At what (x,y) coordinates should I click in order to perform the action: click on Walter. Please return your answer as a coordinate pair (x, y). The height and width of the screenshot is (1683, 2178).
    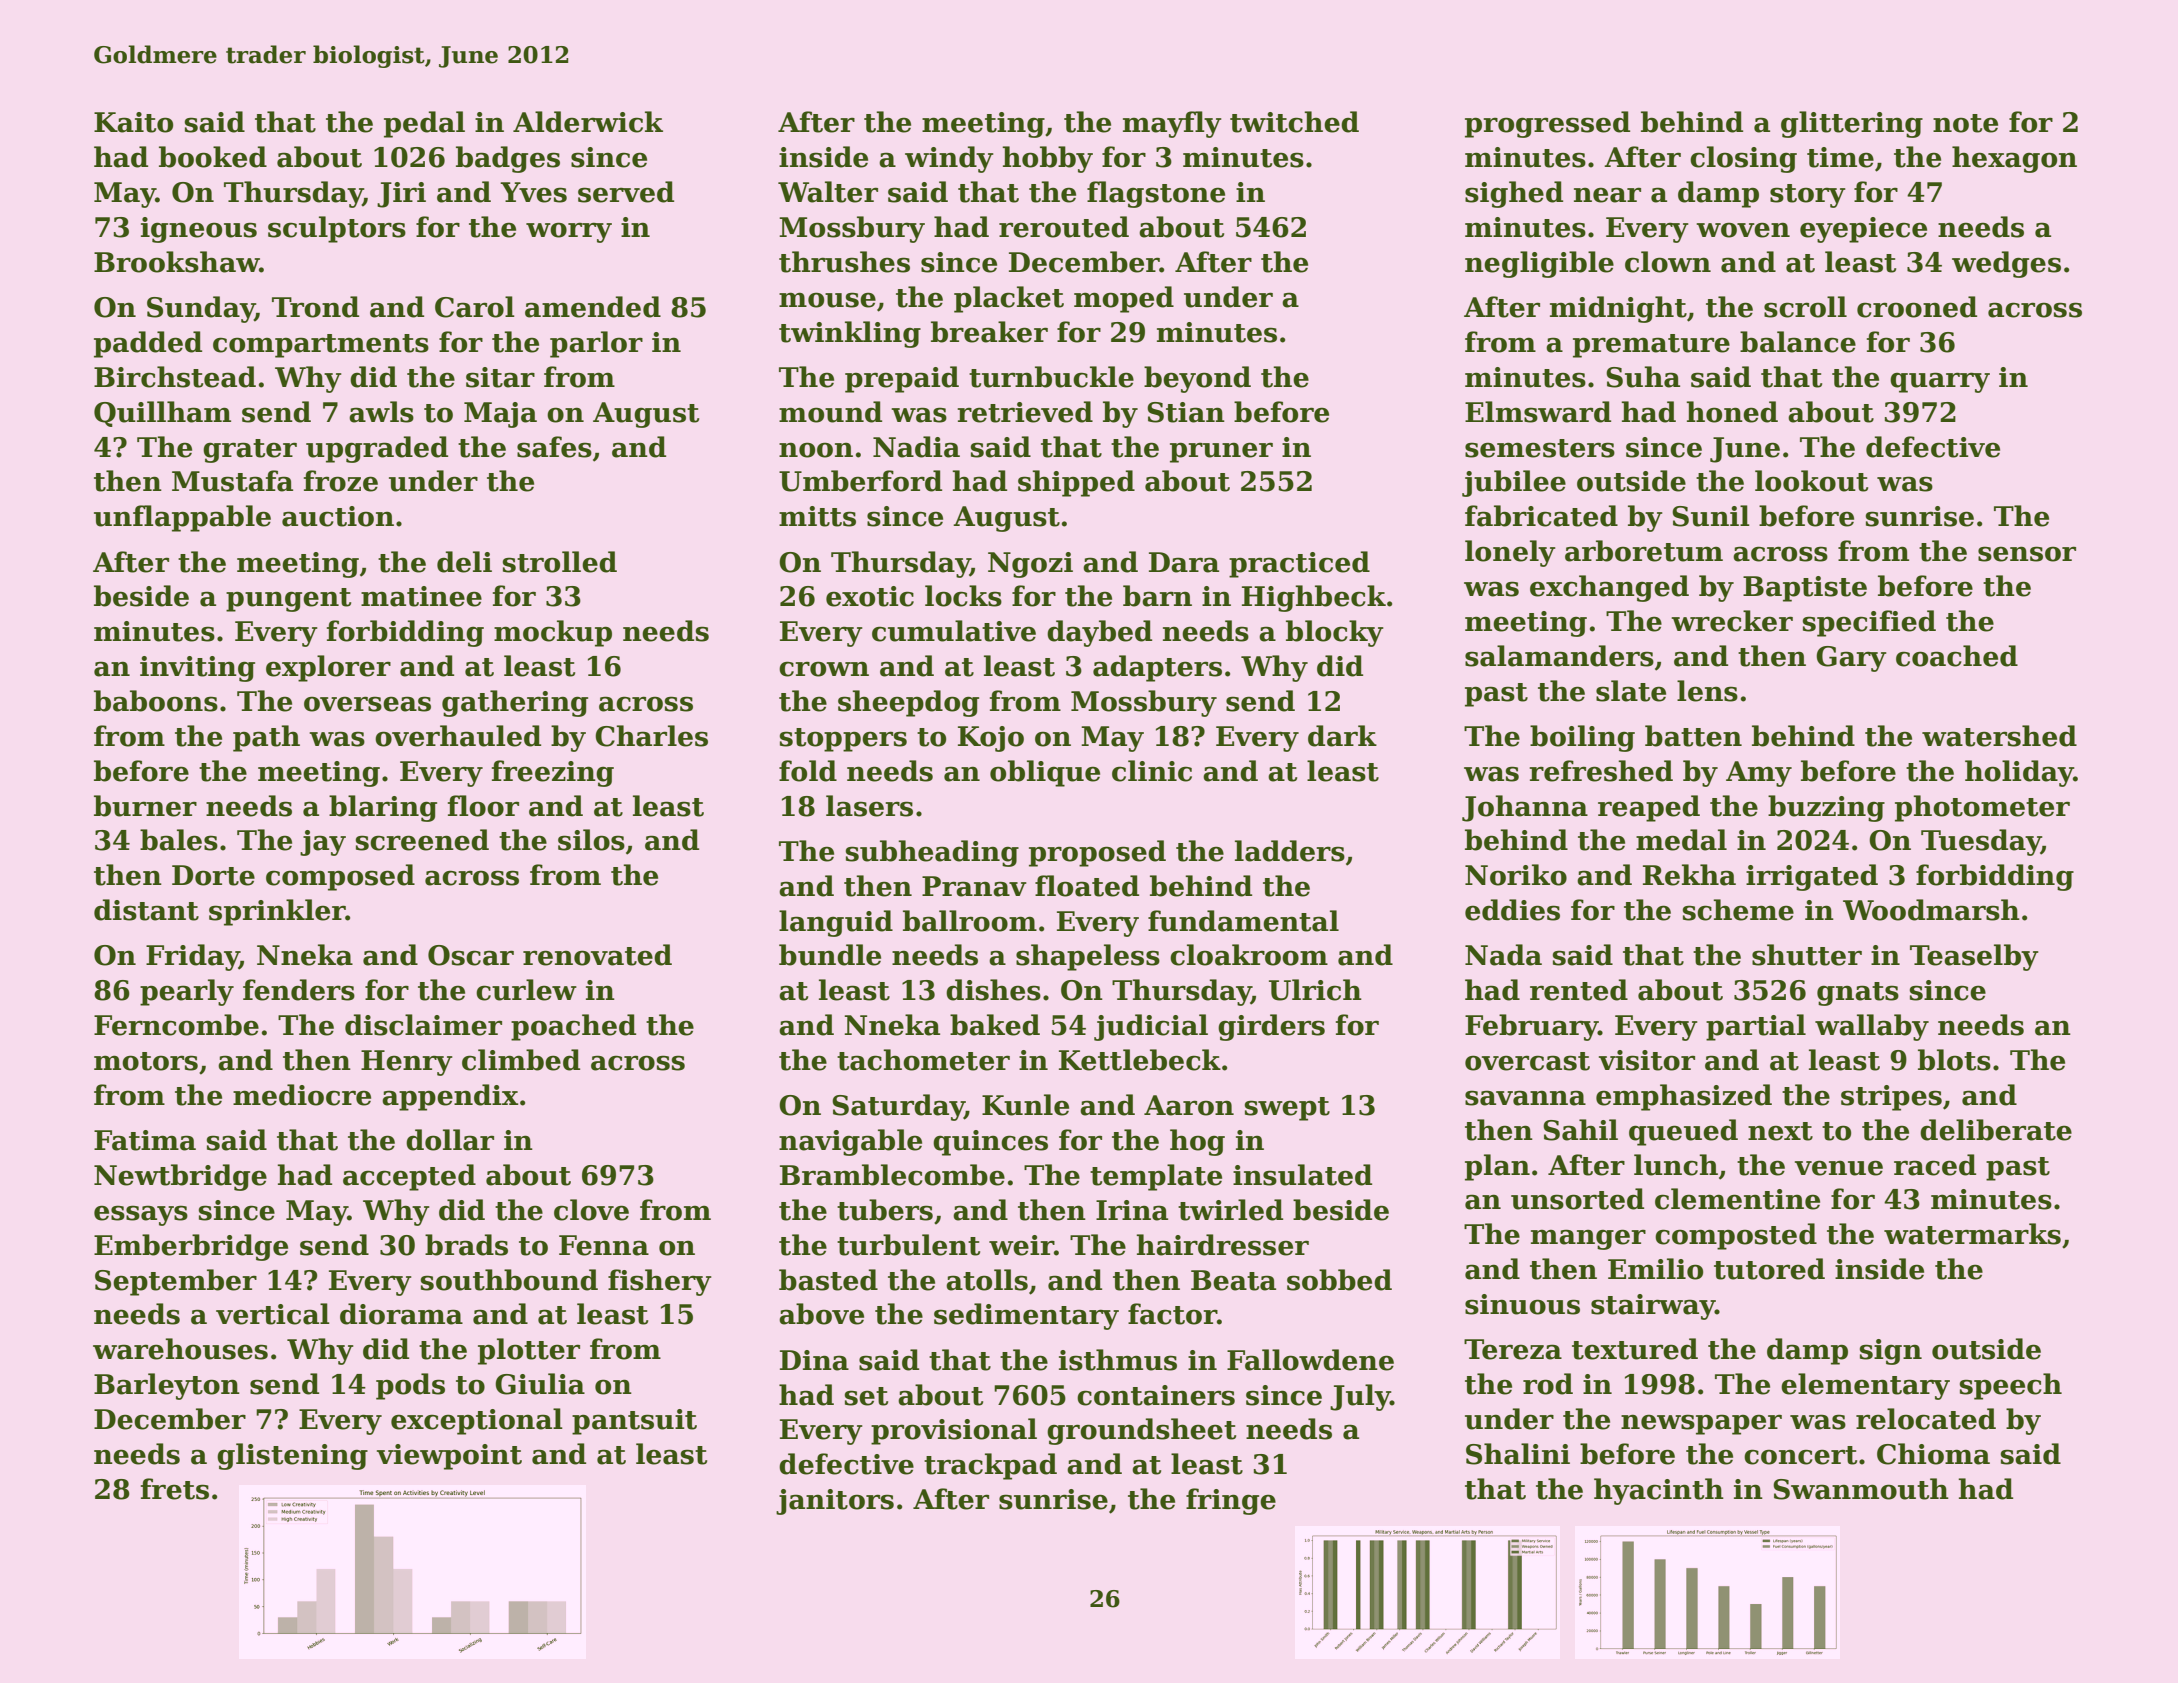
    Looking at the image, I should click on (828, 192).
